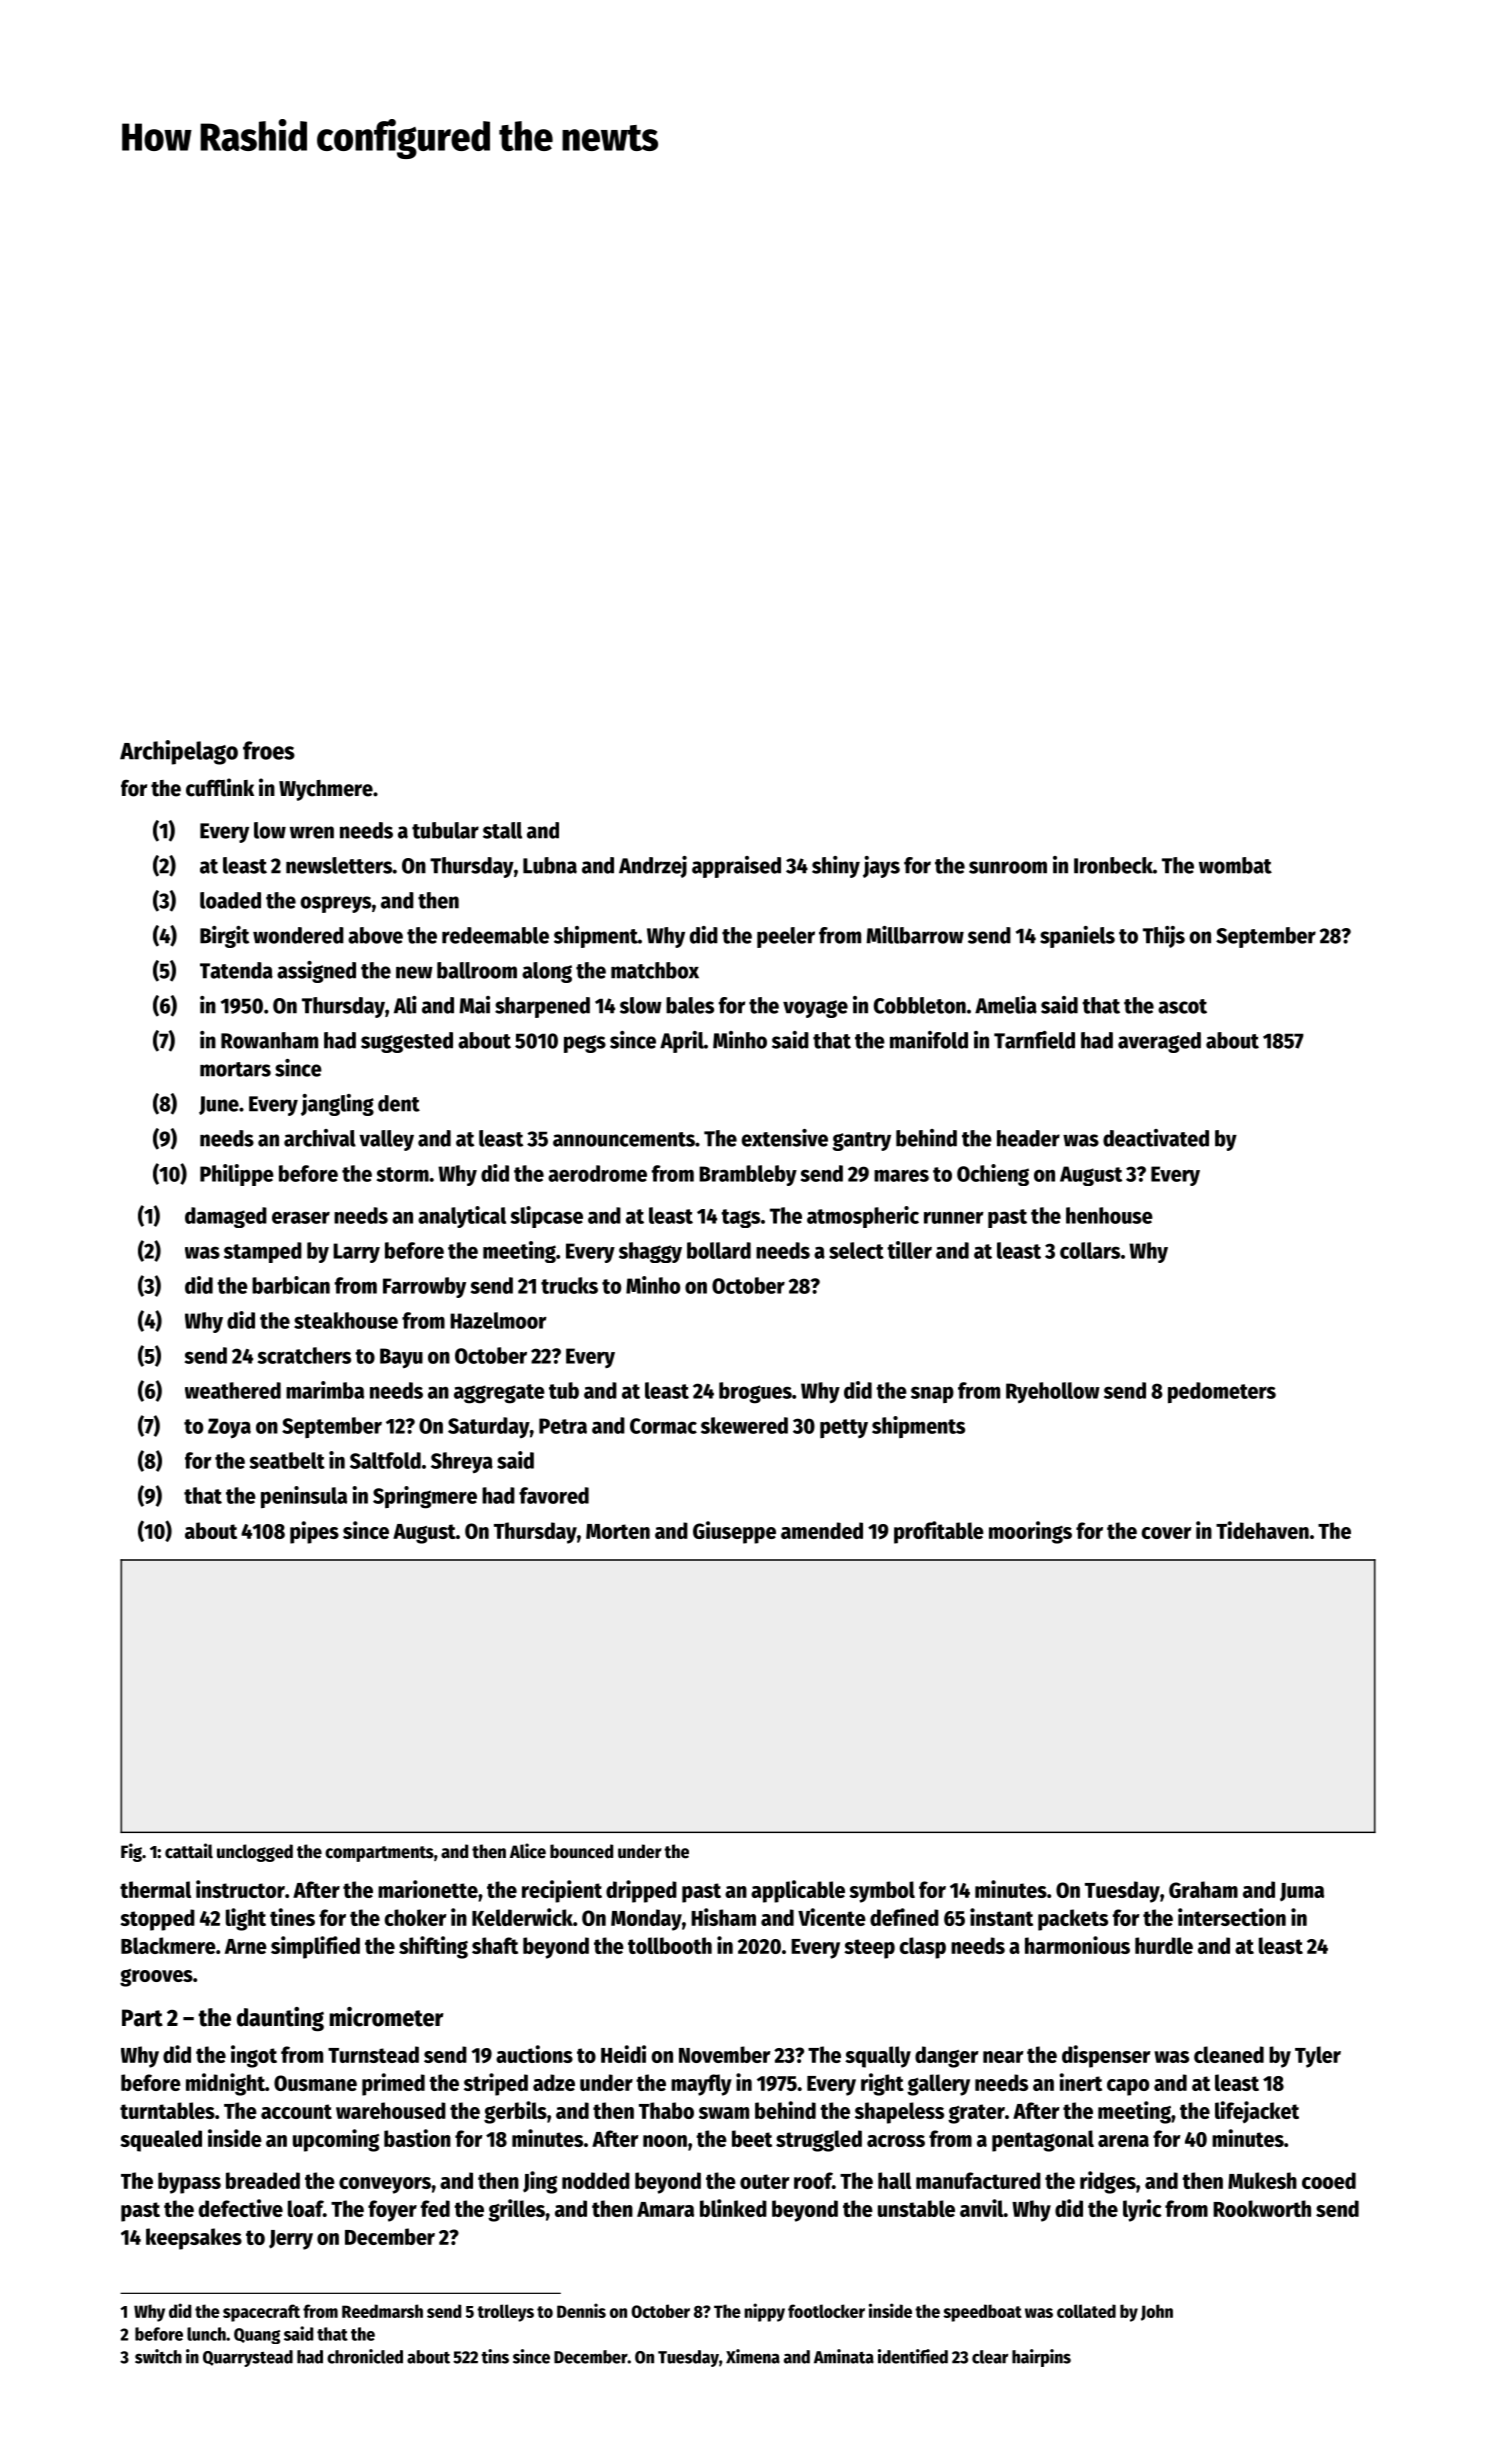 The image size is (1496, 2464). I want to click on footlocker, so click(826, 2311).
